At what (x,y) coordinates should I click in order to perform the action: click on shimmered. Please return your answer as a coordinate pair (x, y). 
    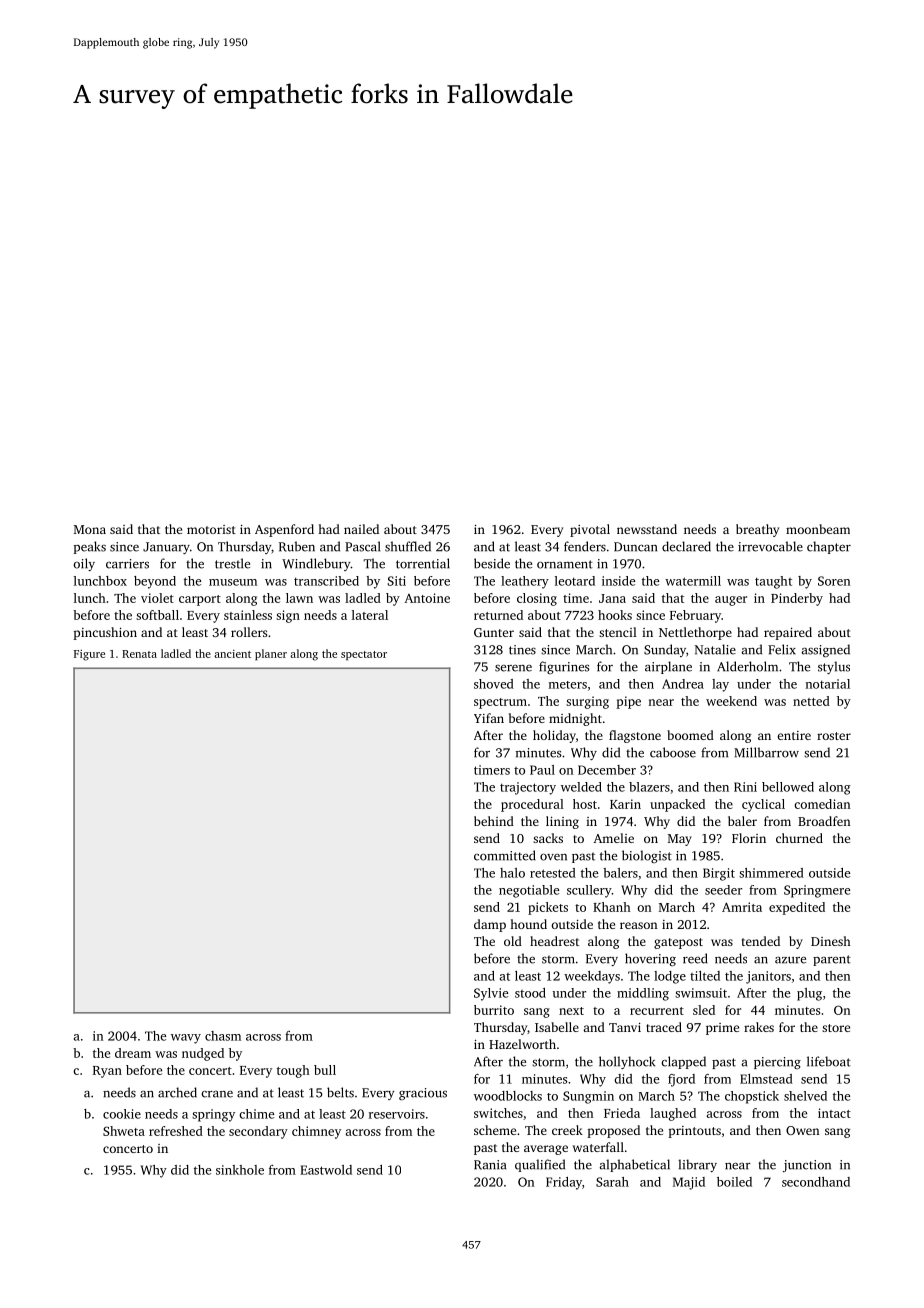
    Looking at the image, I should click on (771, 873).
